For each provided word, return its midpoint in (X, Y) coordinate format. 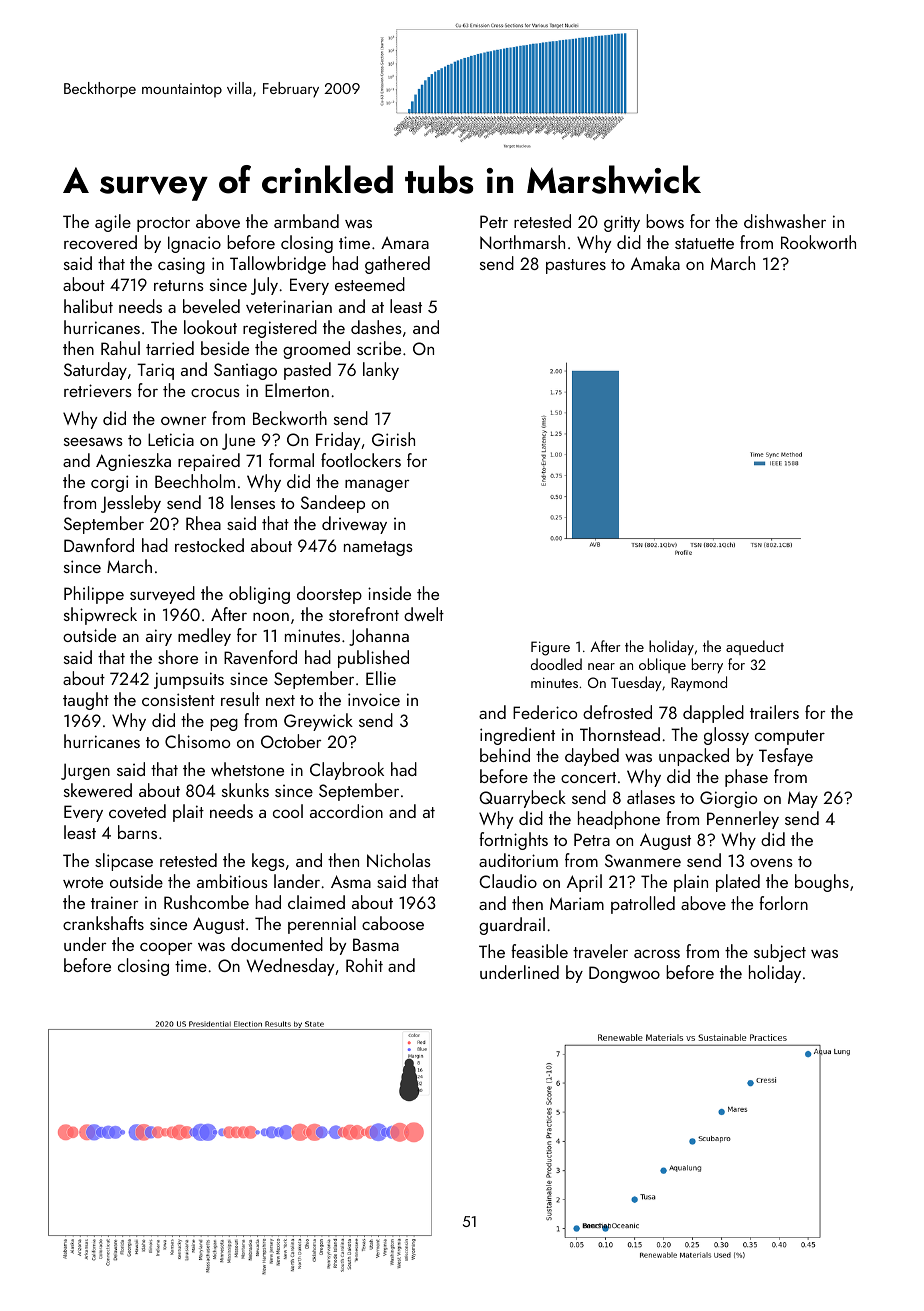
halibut (88, 306)
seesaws (93, 441)
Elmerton (297, 390)
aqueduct (755, 647)
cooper (166, 948)
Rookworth (818, 242)
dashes (376, 327)
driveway (354, 525)
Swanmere (643, 860)
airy (159, 637)
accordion (346, 811)
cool (288, 811)
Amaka (655, 263)
